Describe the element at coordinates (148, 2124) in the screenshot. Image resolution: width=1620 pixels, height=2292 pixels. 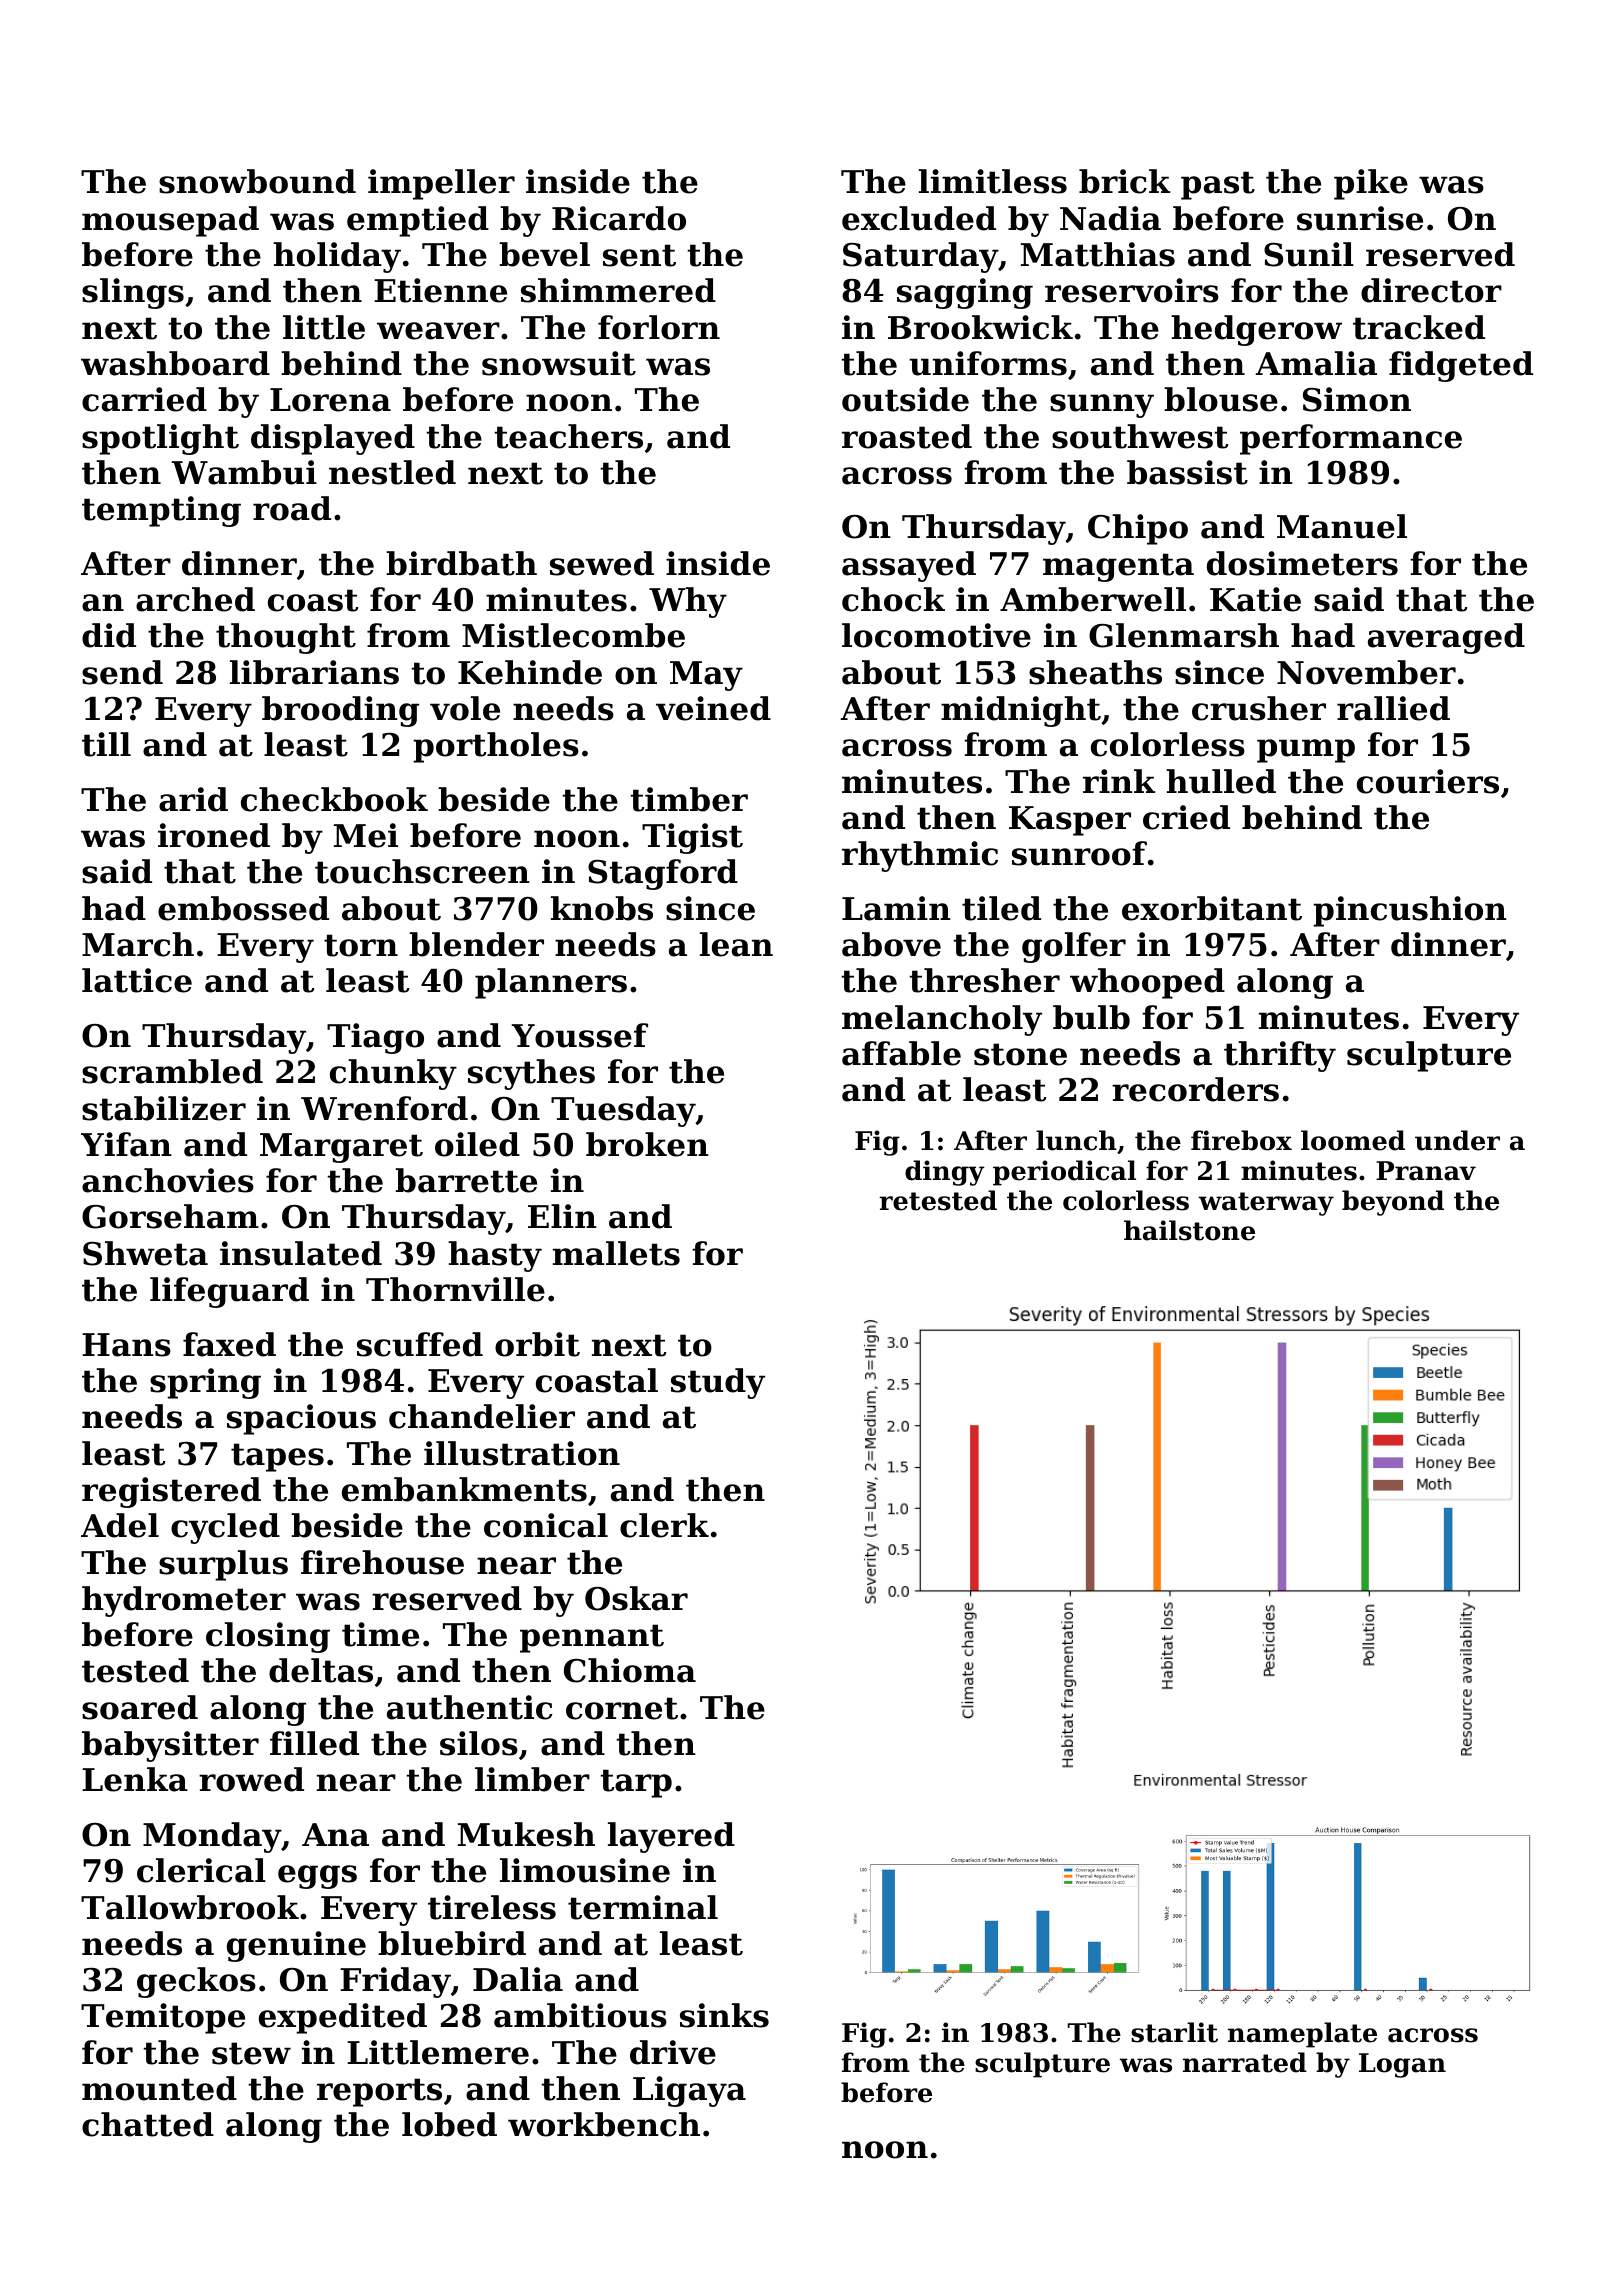
I see `chatted` at that location.
